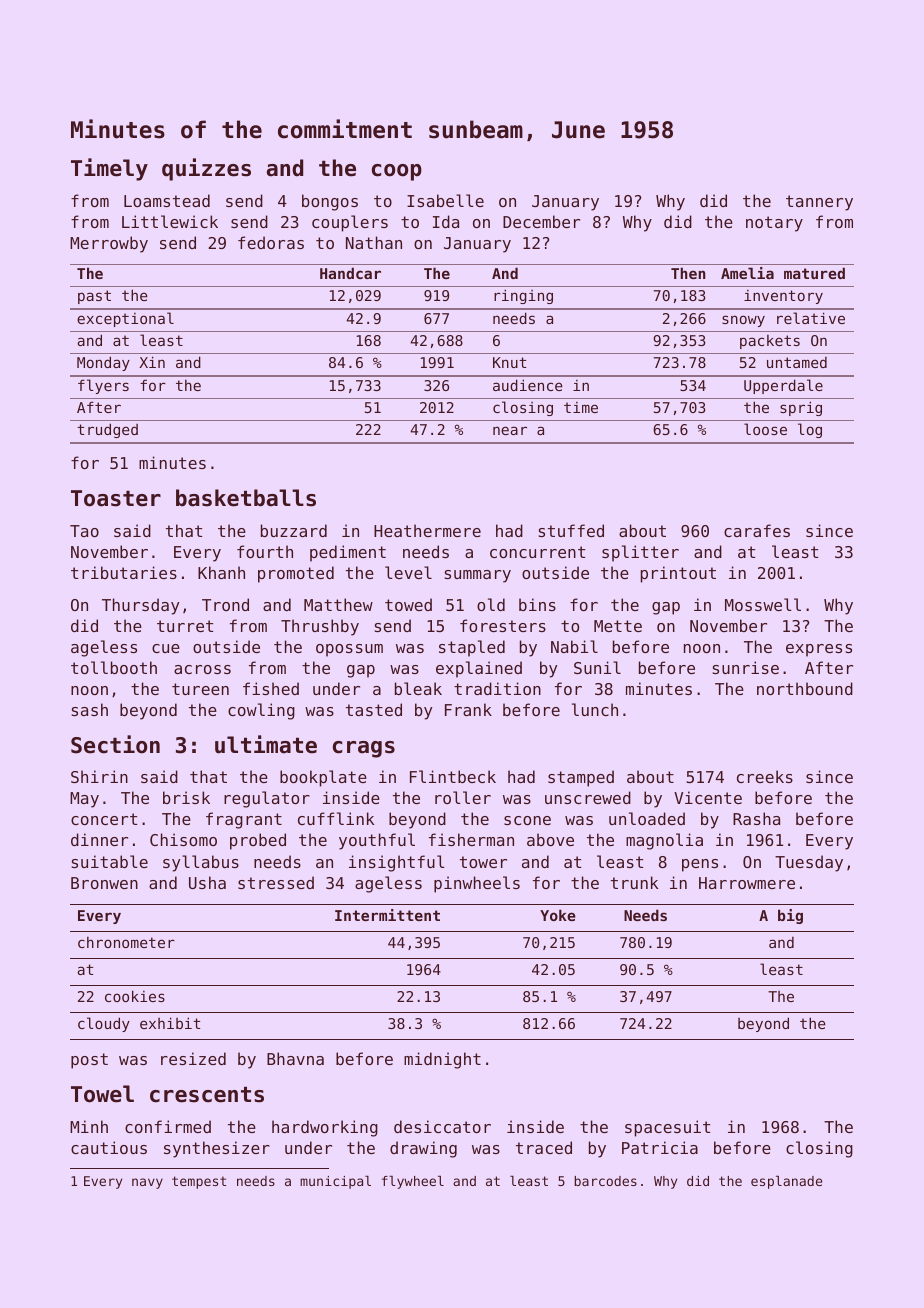 This page has width=924, height=1308. Describe the element at coordinates (397, 172) in the page. I see `coop` at that location.
